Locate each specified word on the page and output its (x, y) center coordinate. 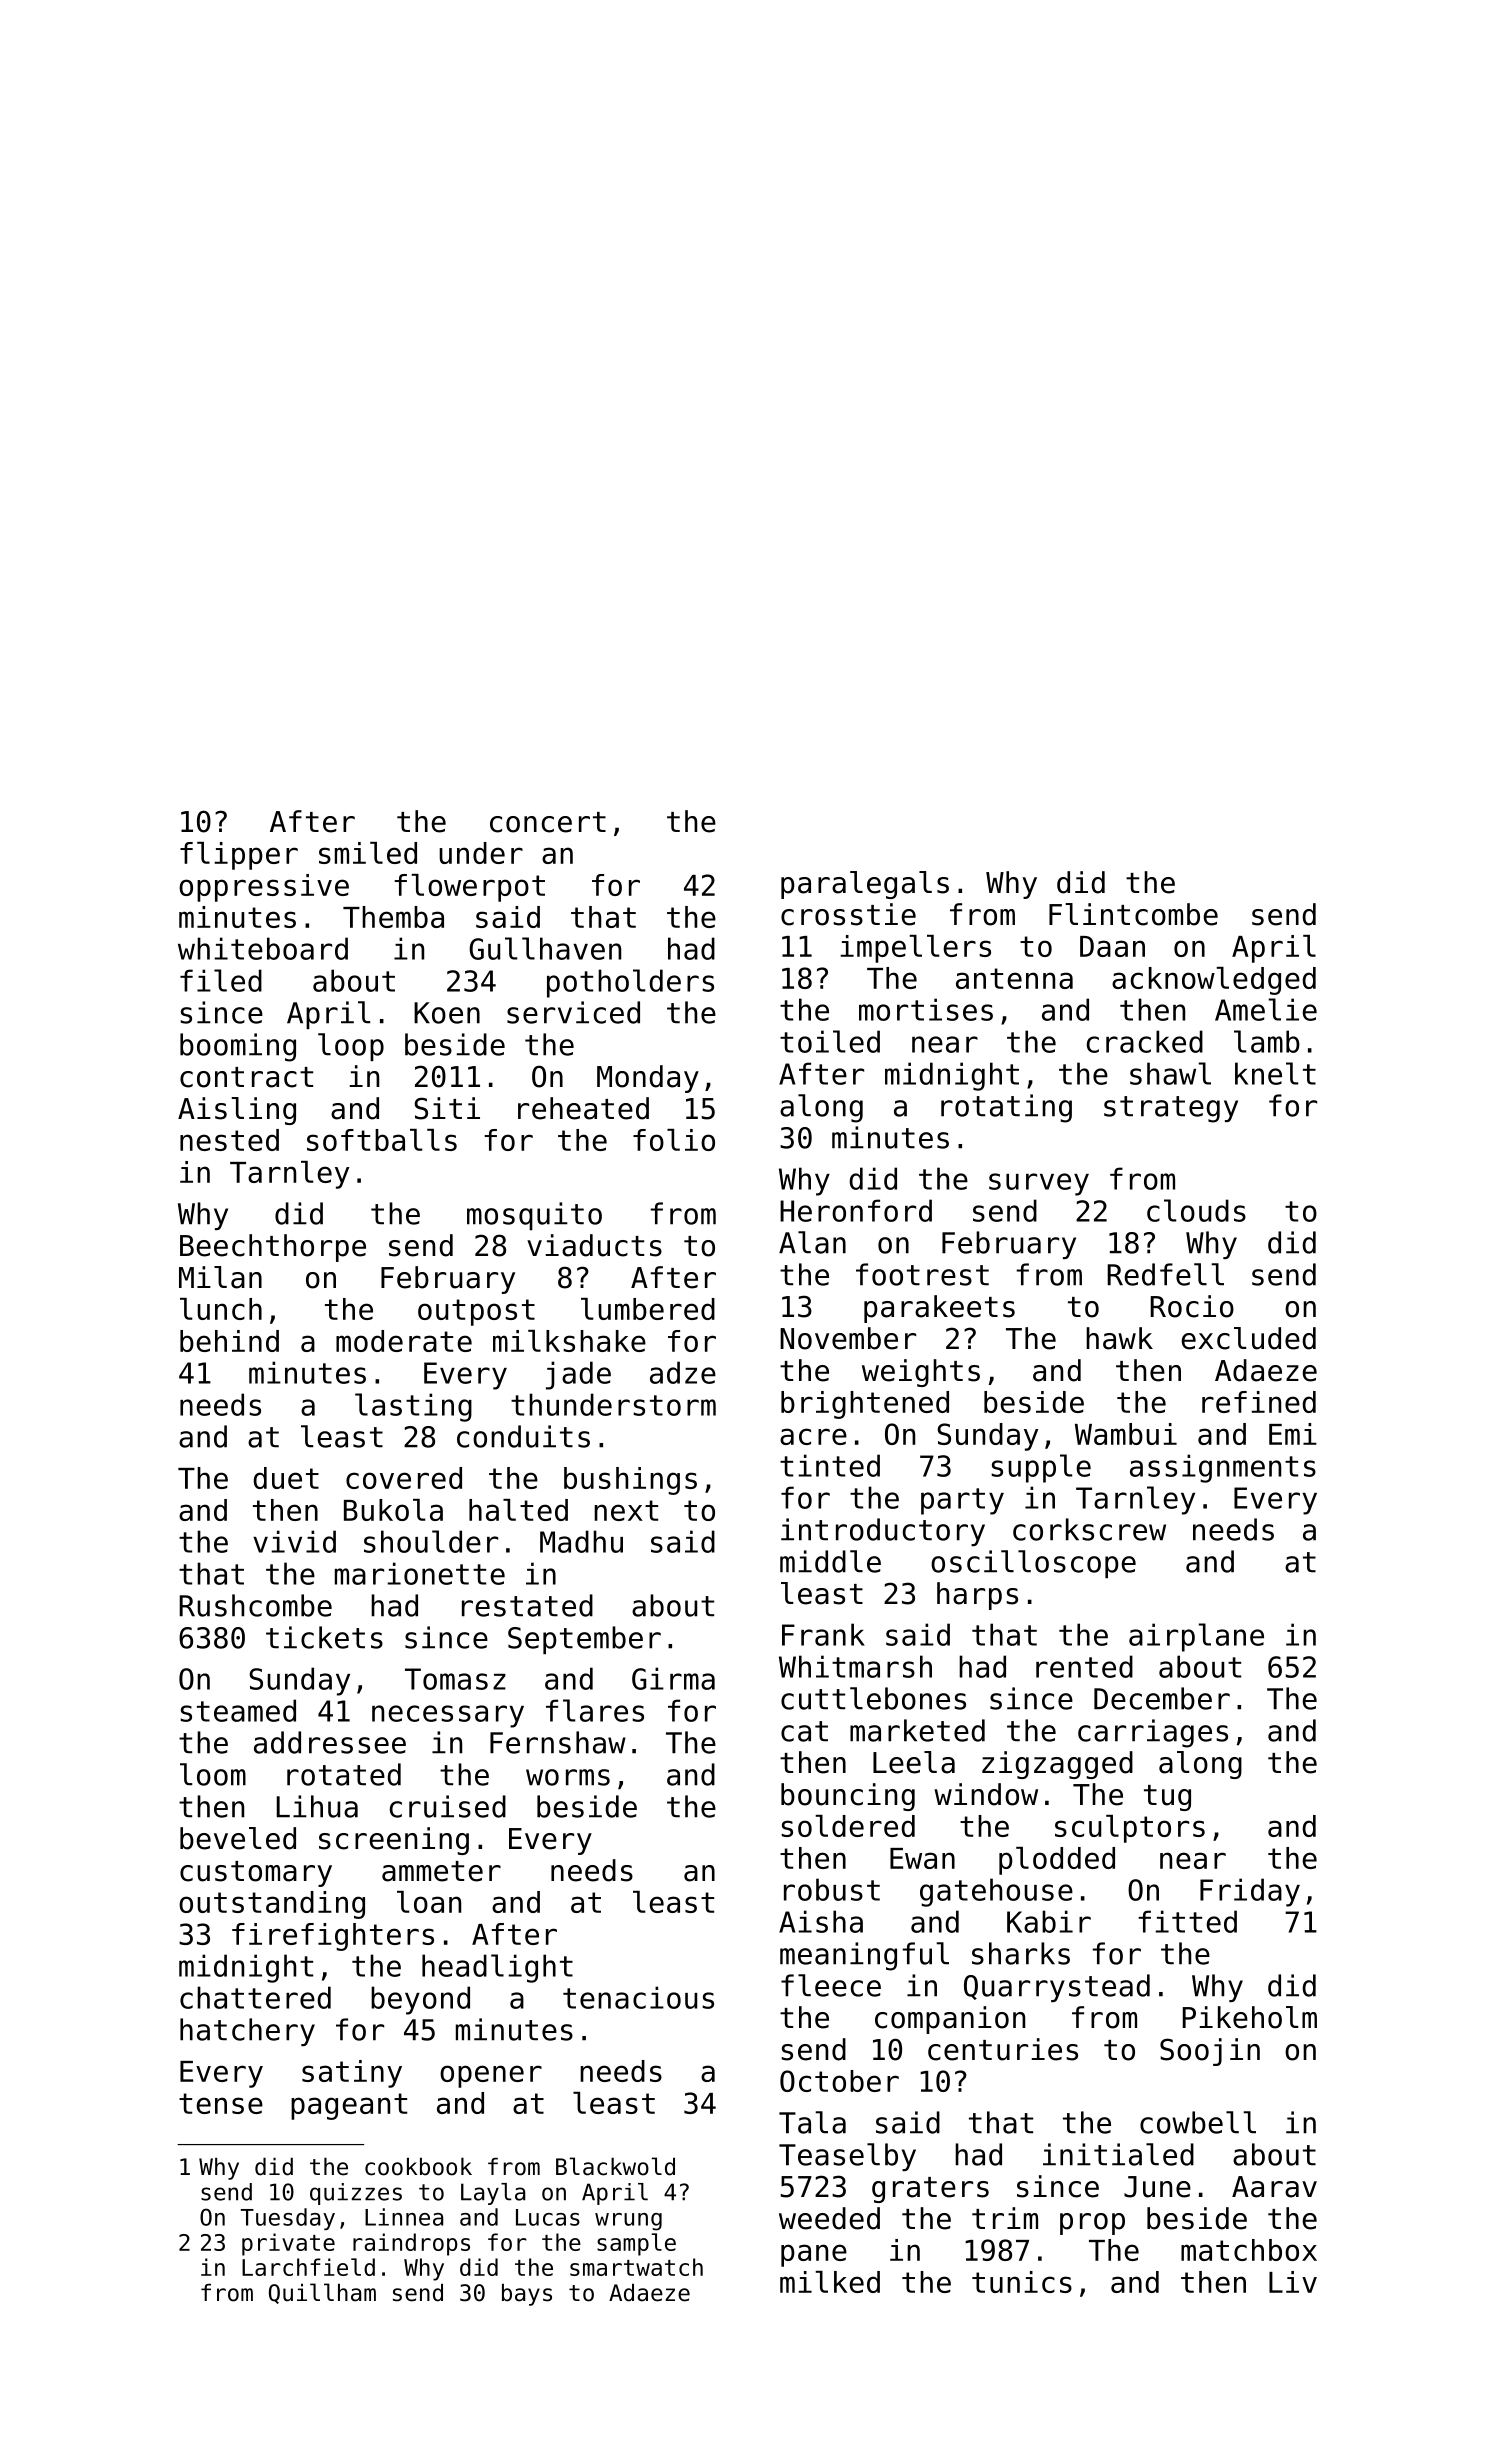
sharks (1021, 1953)
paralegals (865, 885)
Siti (447, 1108)
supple (1041, 1468)
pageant (349, 2106)
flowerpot (469, 888)
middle (830, 1561)
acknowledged (1214, 981)
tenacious (638, 1997)
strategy (1171, 1109)
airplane (1196, 1637)
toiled (830, 1041)
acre (813, 1436)
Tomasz (455, 1679)
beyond (420, 2000)
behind (229, 1341)
